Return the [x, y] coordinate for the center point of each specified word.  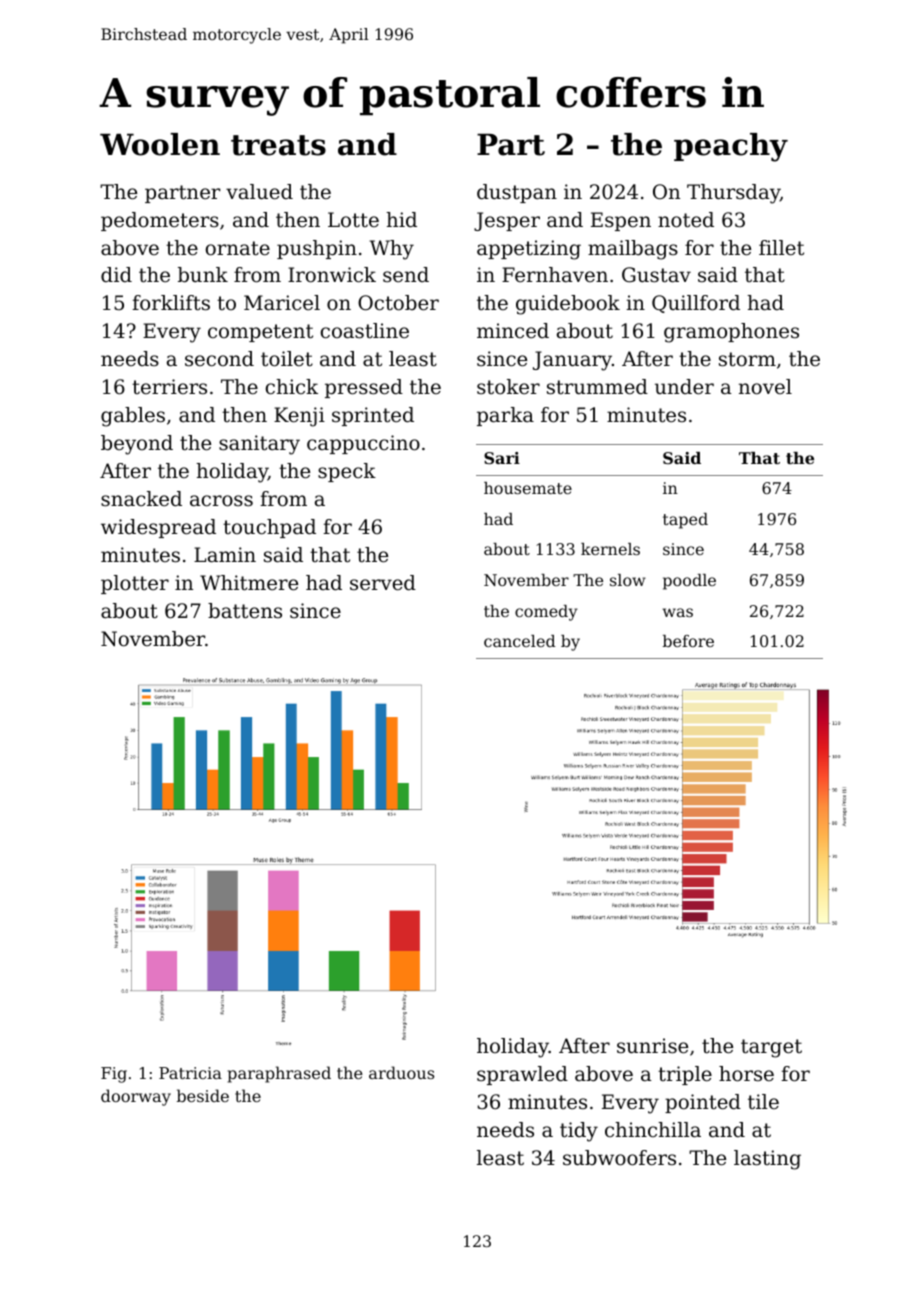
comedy [546, 613]
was [678, 612]
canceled [520, 641]
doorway [136, 1097]
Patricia [190, 1073]
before [688, 641]
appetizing [529, 250]
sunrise [652, 1046]
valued [259, 192]
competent [260, 333]
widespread [158, 528]
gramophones [731, 333]
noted [686, 220]
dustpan [517, 193]
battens [245, 611]
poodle [689, 582]
